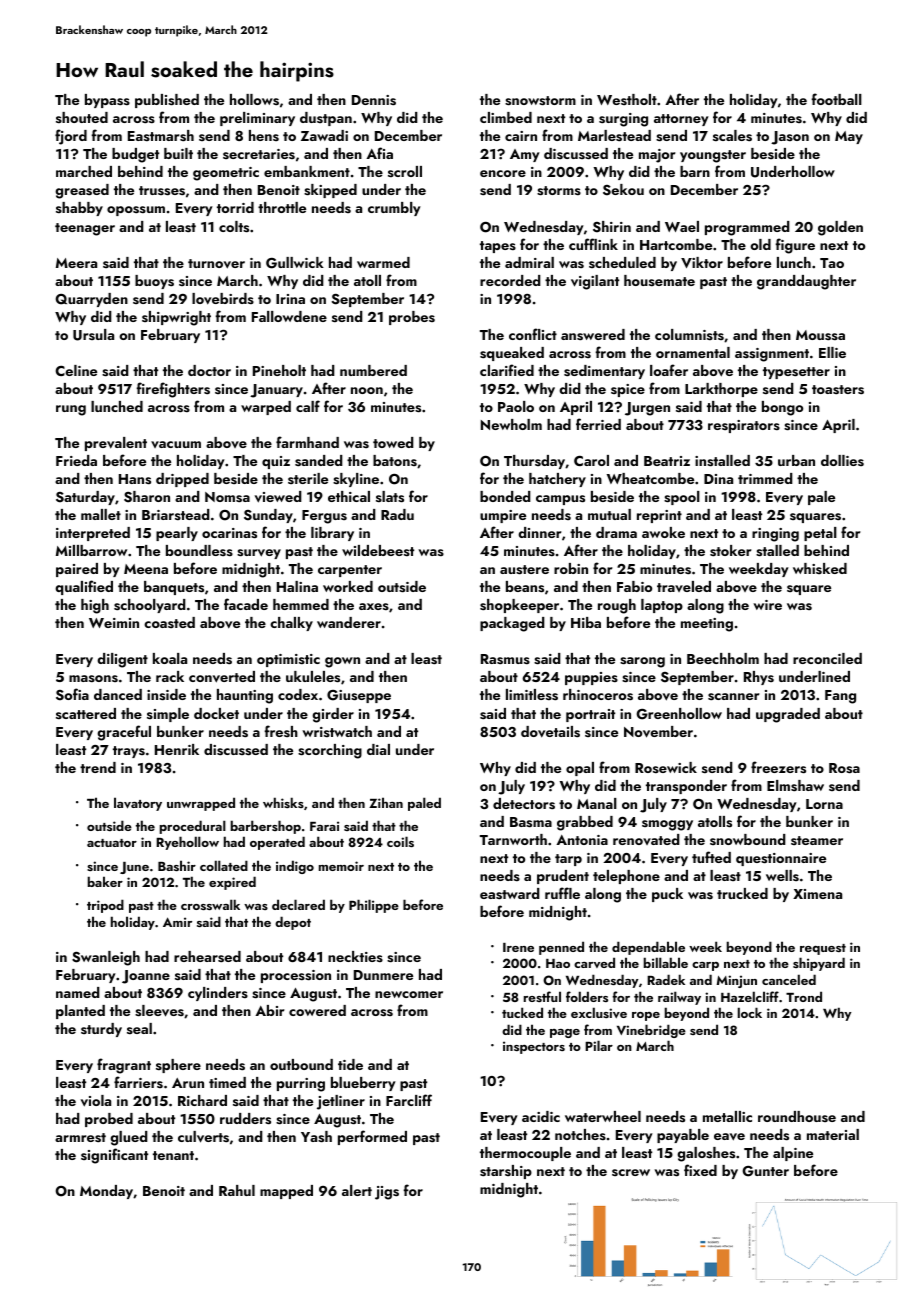 The image size is (924, 1311). What do you see at coordinates (393, 442) in the image?
I see `towed` at bounding box center [393, 442].
